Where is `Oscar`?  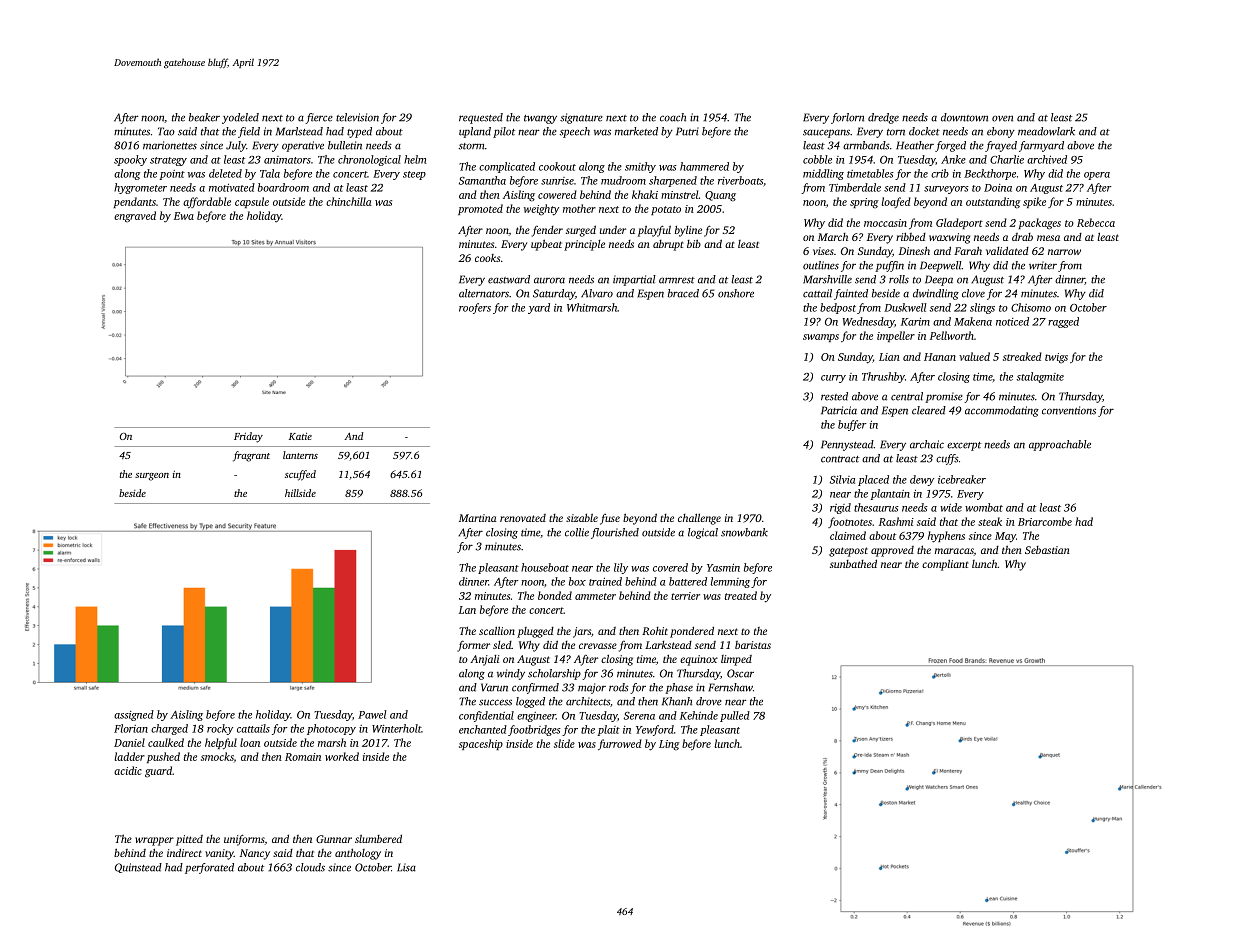 Oscar is located at coordinates (740, 673).
